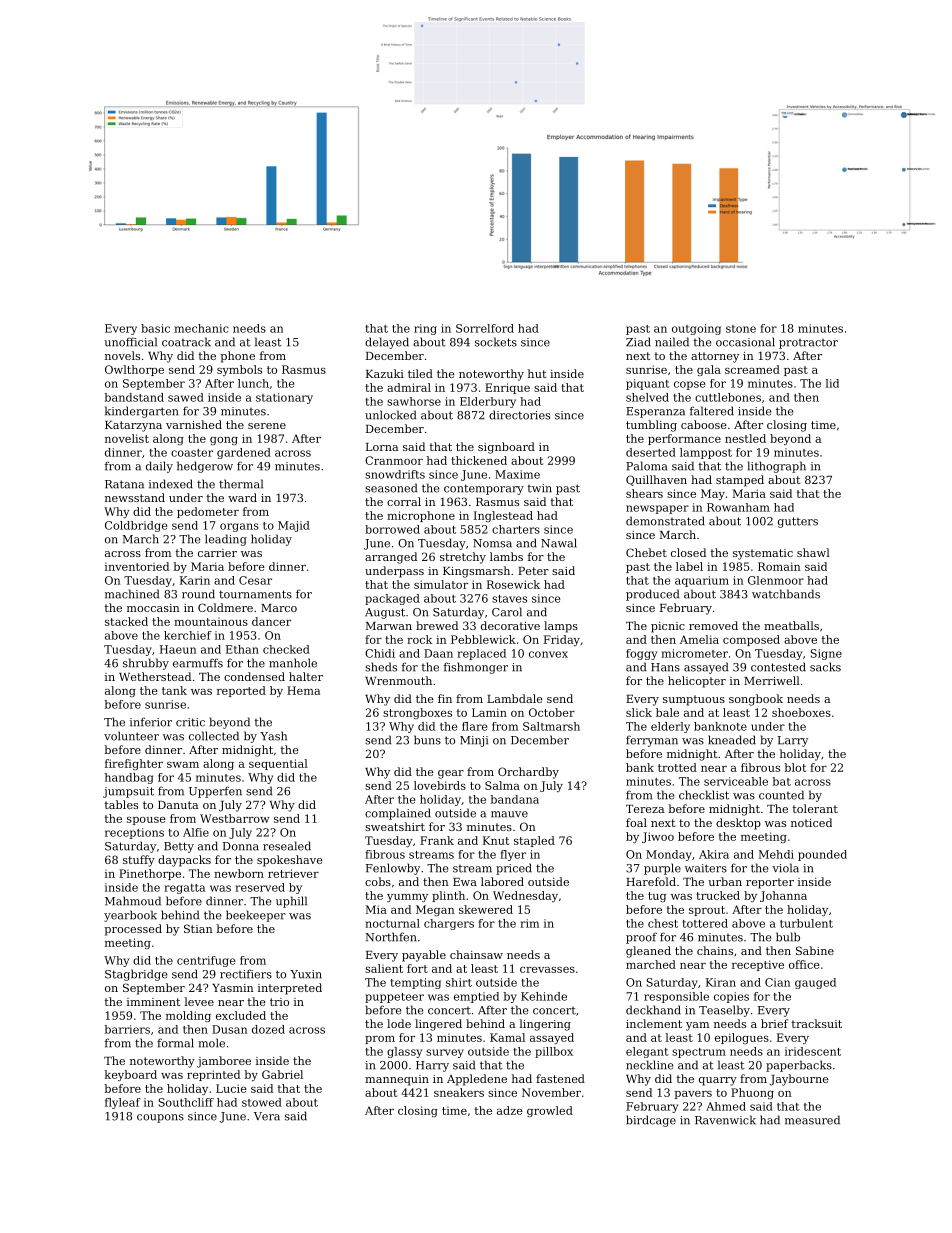 The height and width of the document is (1233, 952). I want to click on buns, so click(427, 740).
